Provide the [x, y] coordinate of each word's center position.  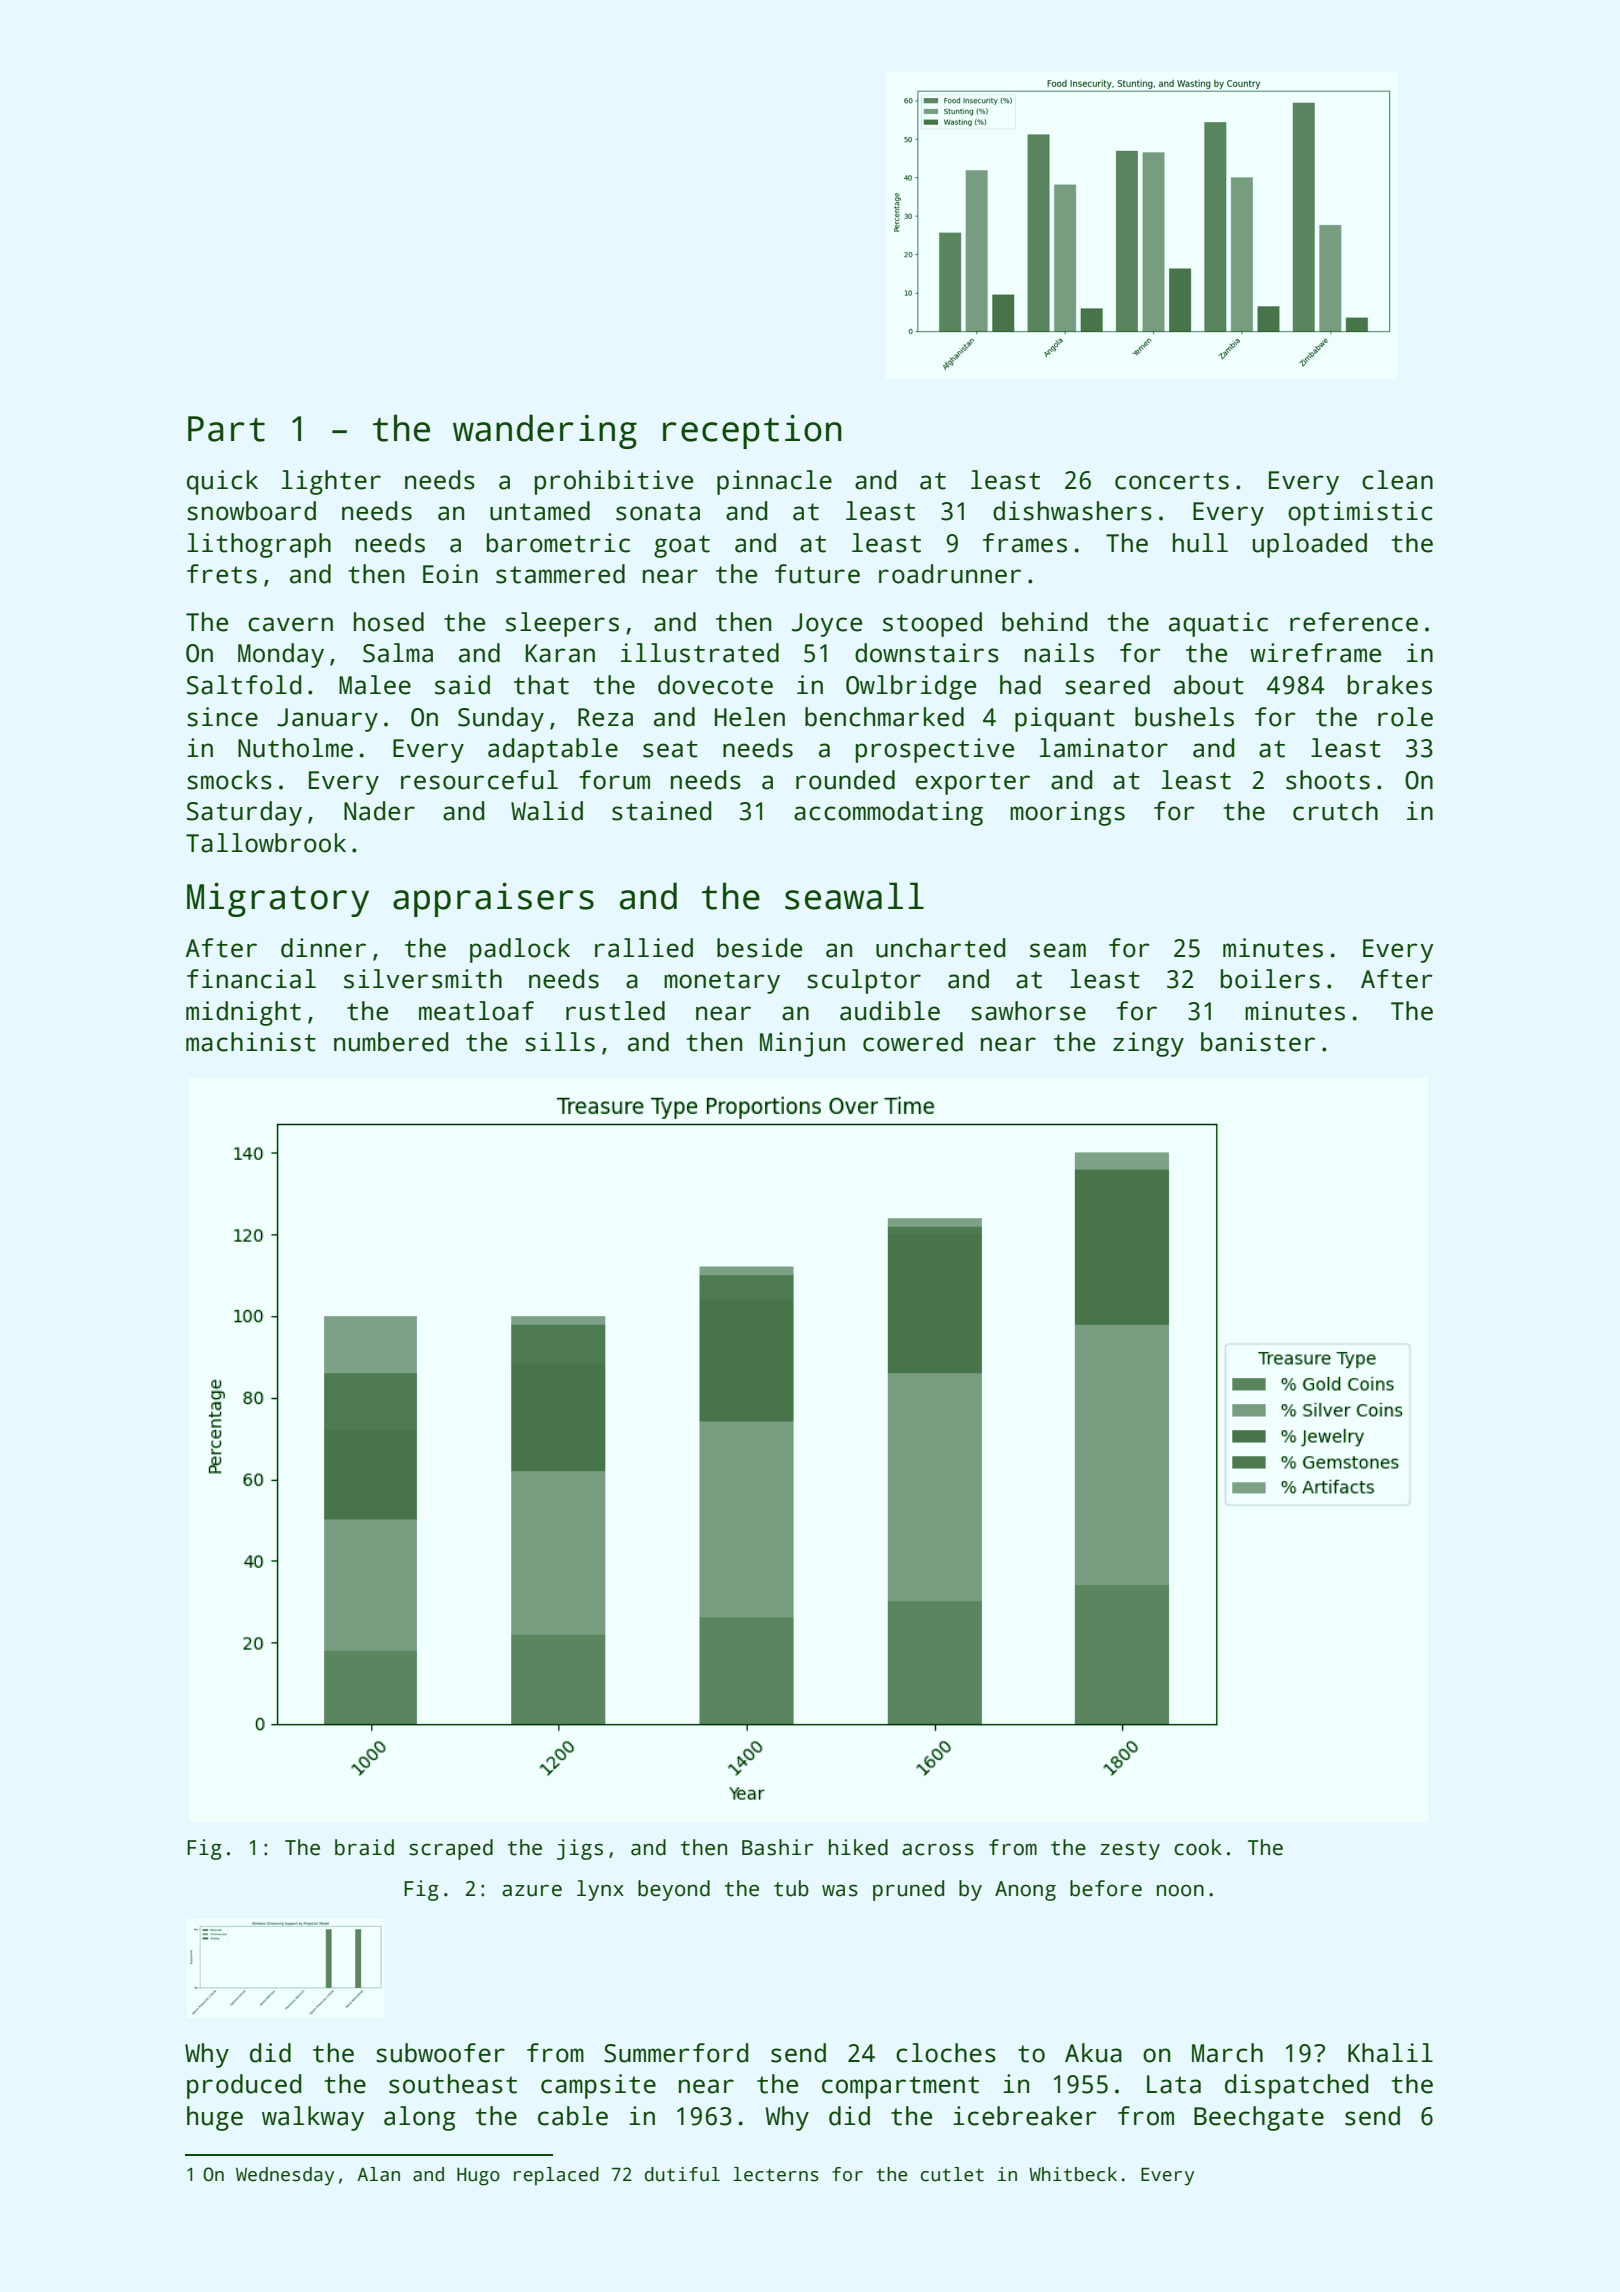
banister [1258, 1042]
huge [215, 2118]
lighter [331, 482]
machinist [251, 1042]
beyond [674, 1890]
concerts [1172, 481]
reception [752, 431]
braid [364, 1847]
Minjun [802, 1044]
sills [560, 1042]
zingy [1148, 1044]
